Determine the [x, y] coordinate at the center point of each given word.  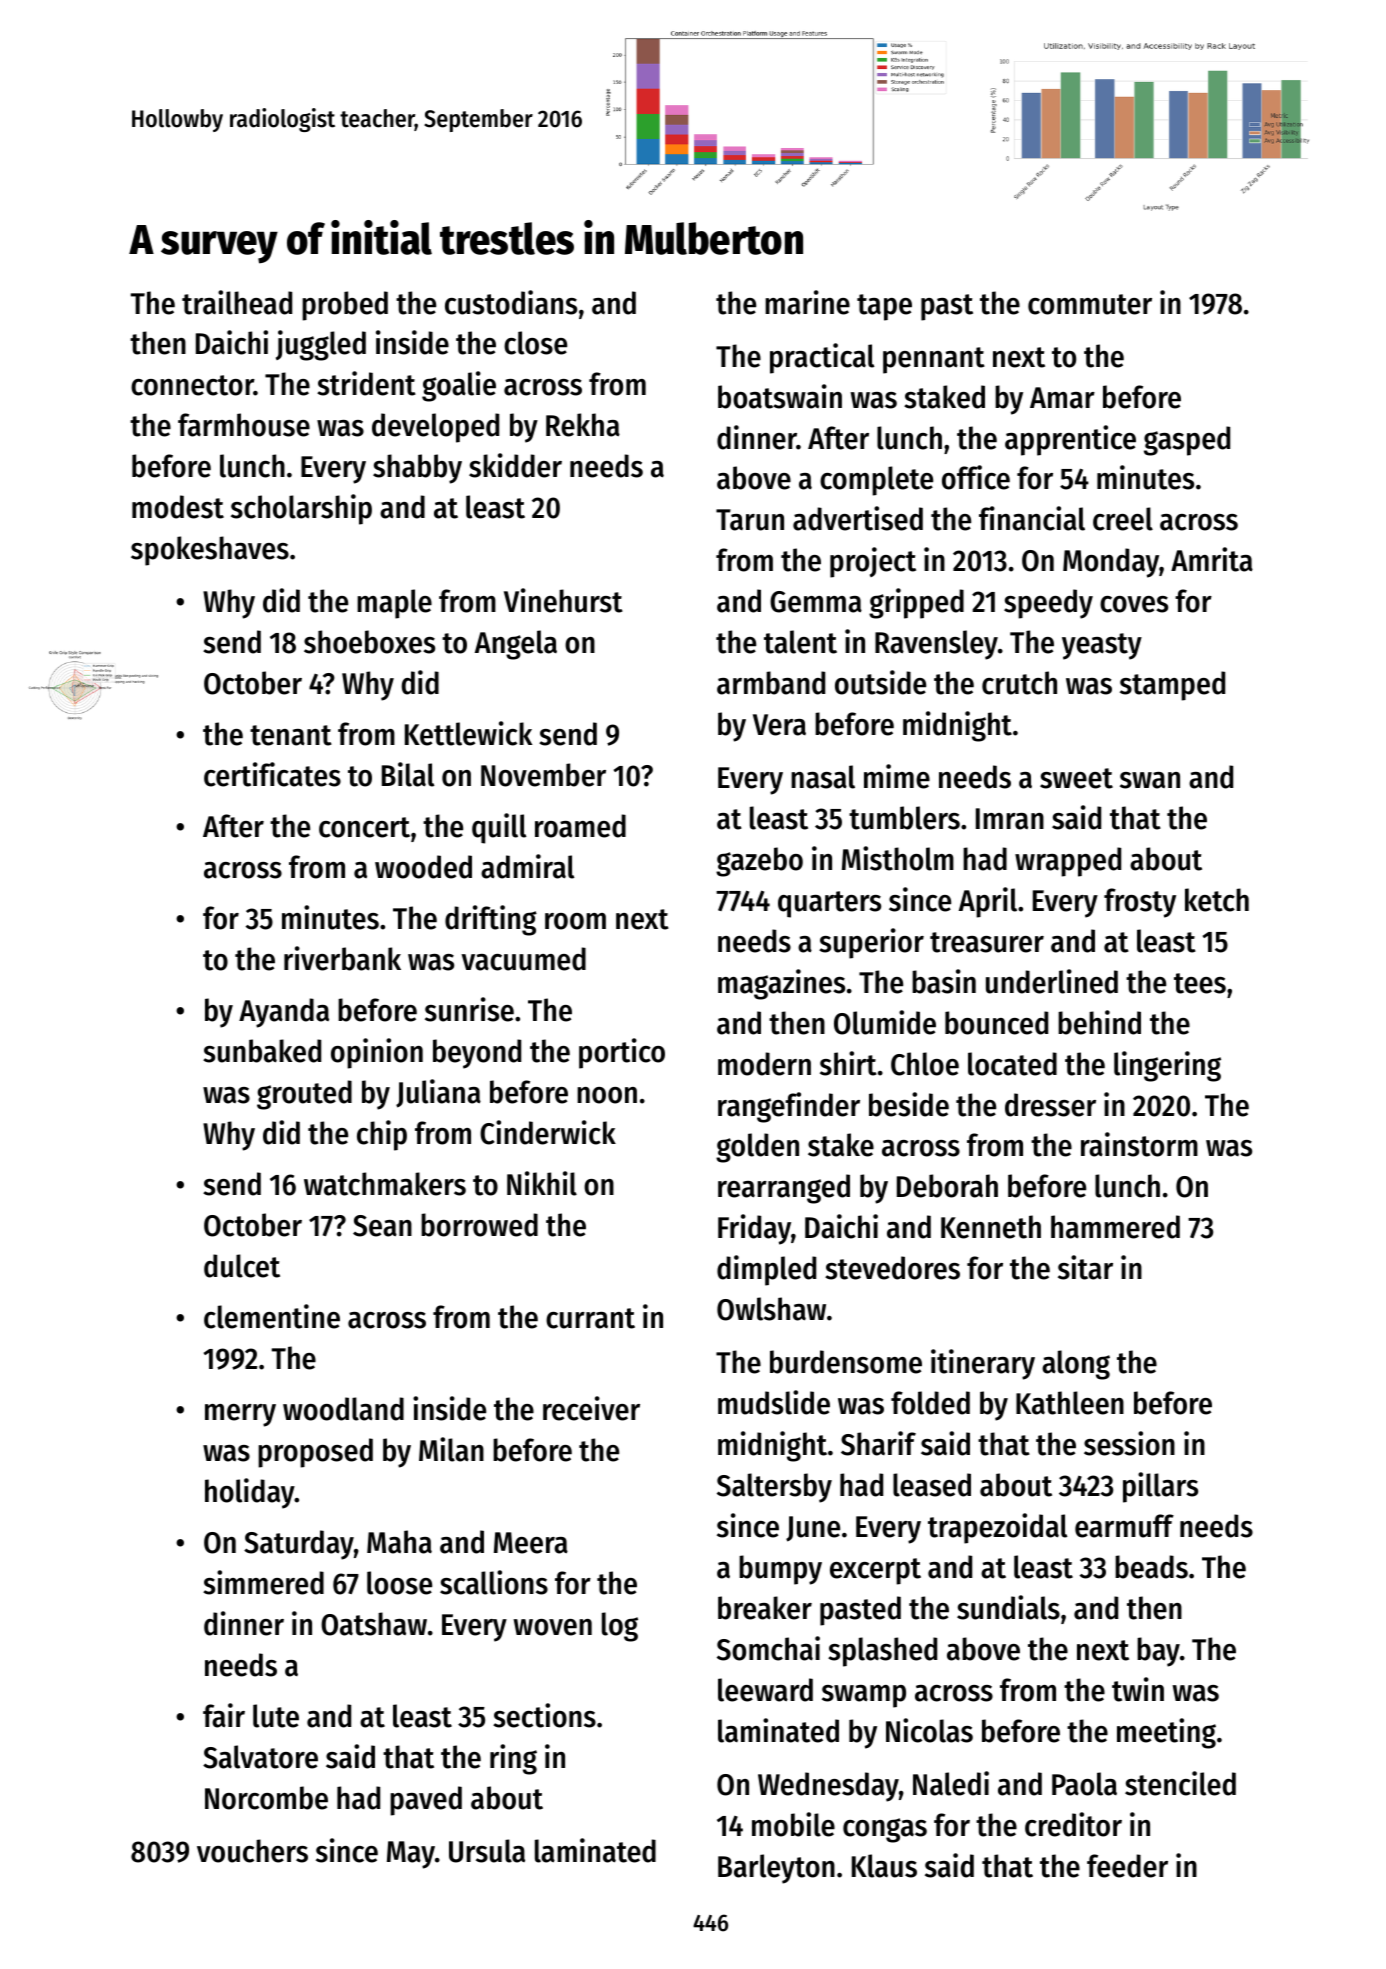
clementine [272, 1316]
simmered [263, 1582]
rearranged [784, 1189]
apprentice [1070, 440]
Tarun [750, 520]
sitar [1085, 1267]
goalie [459, 386]
